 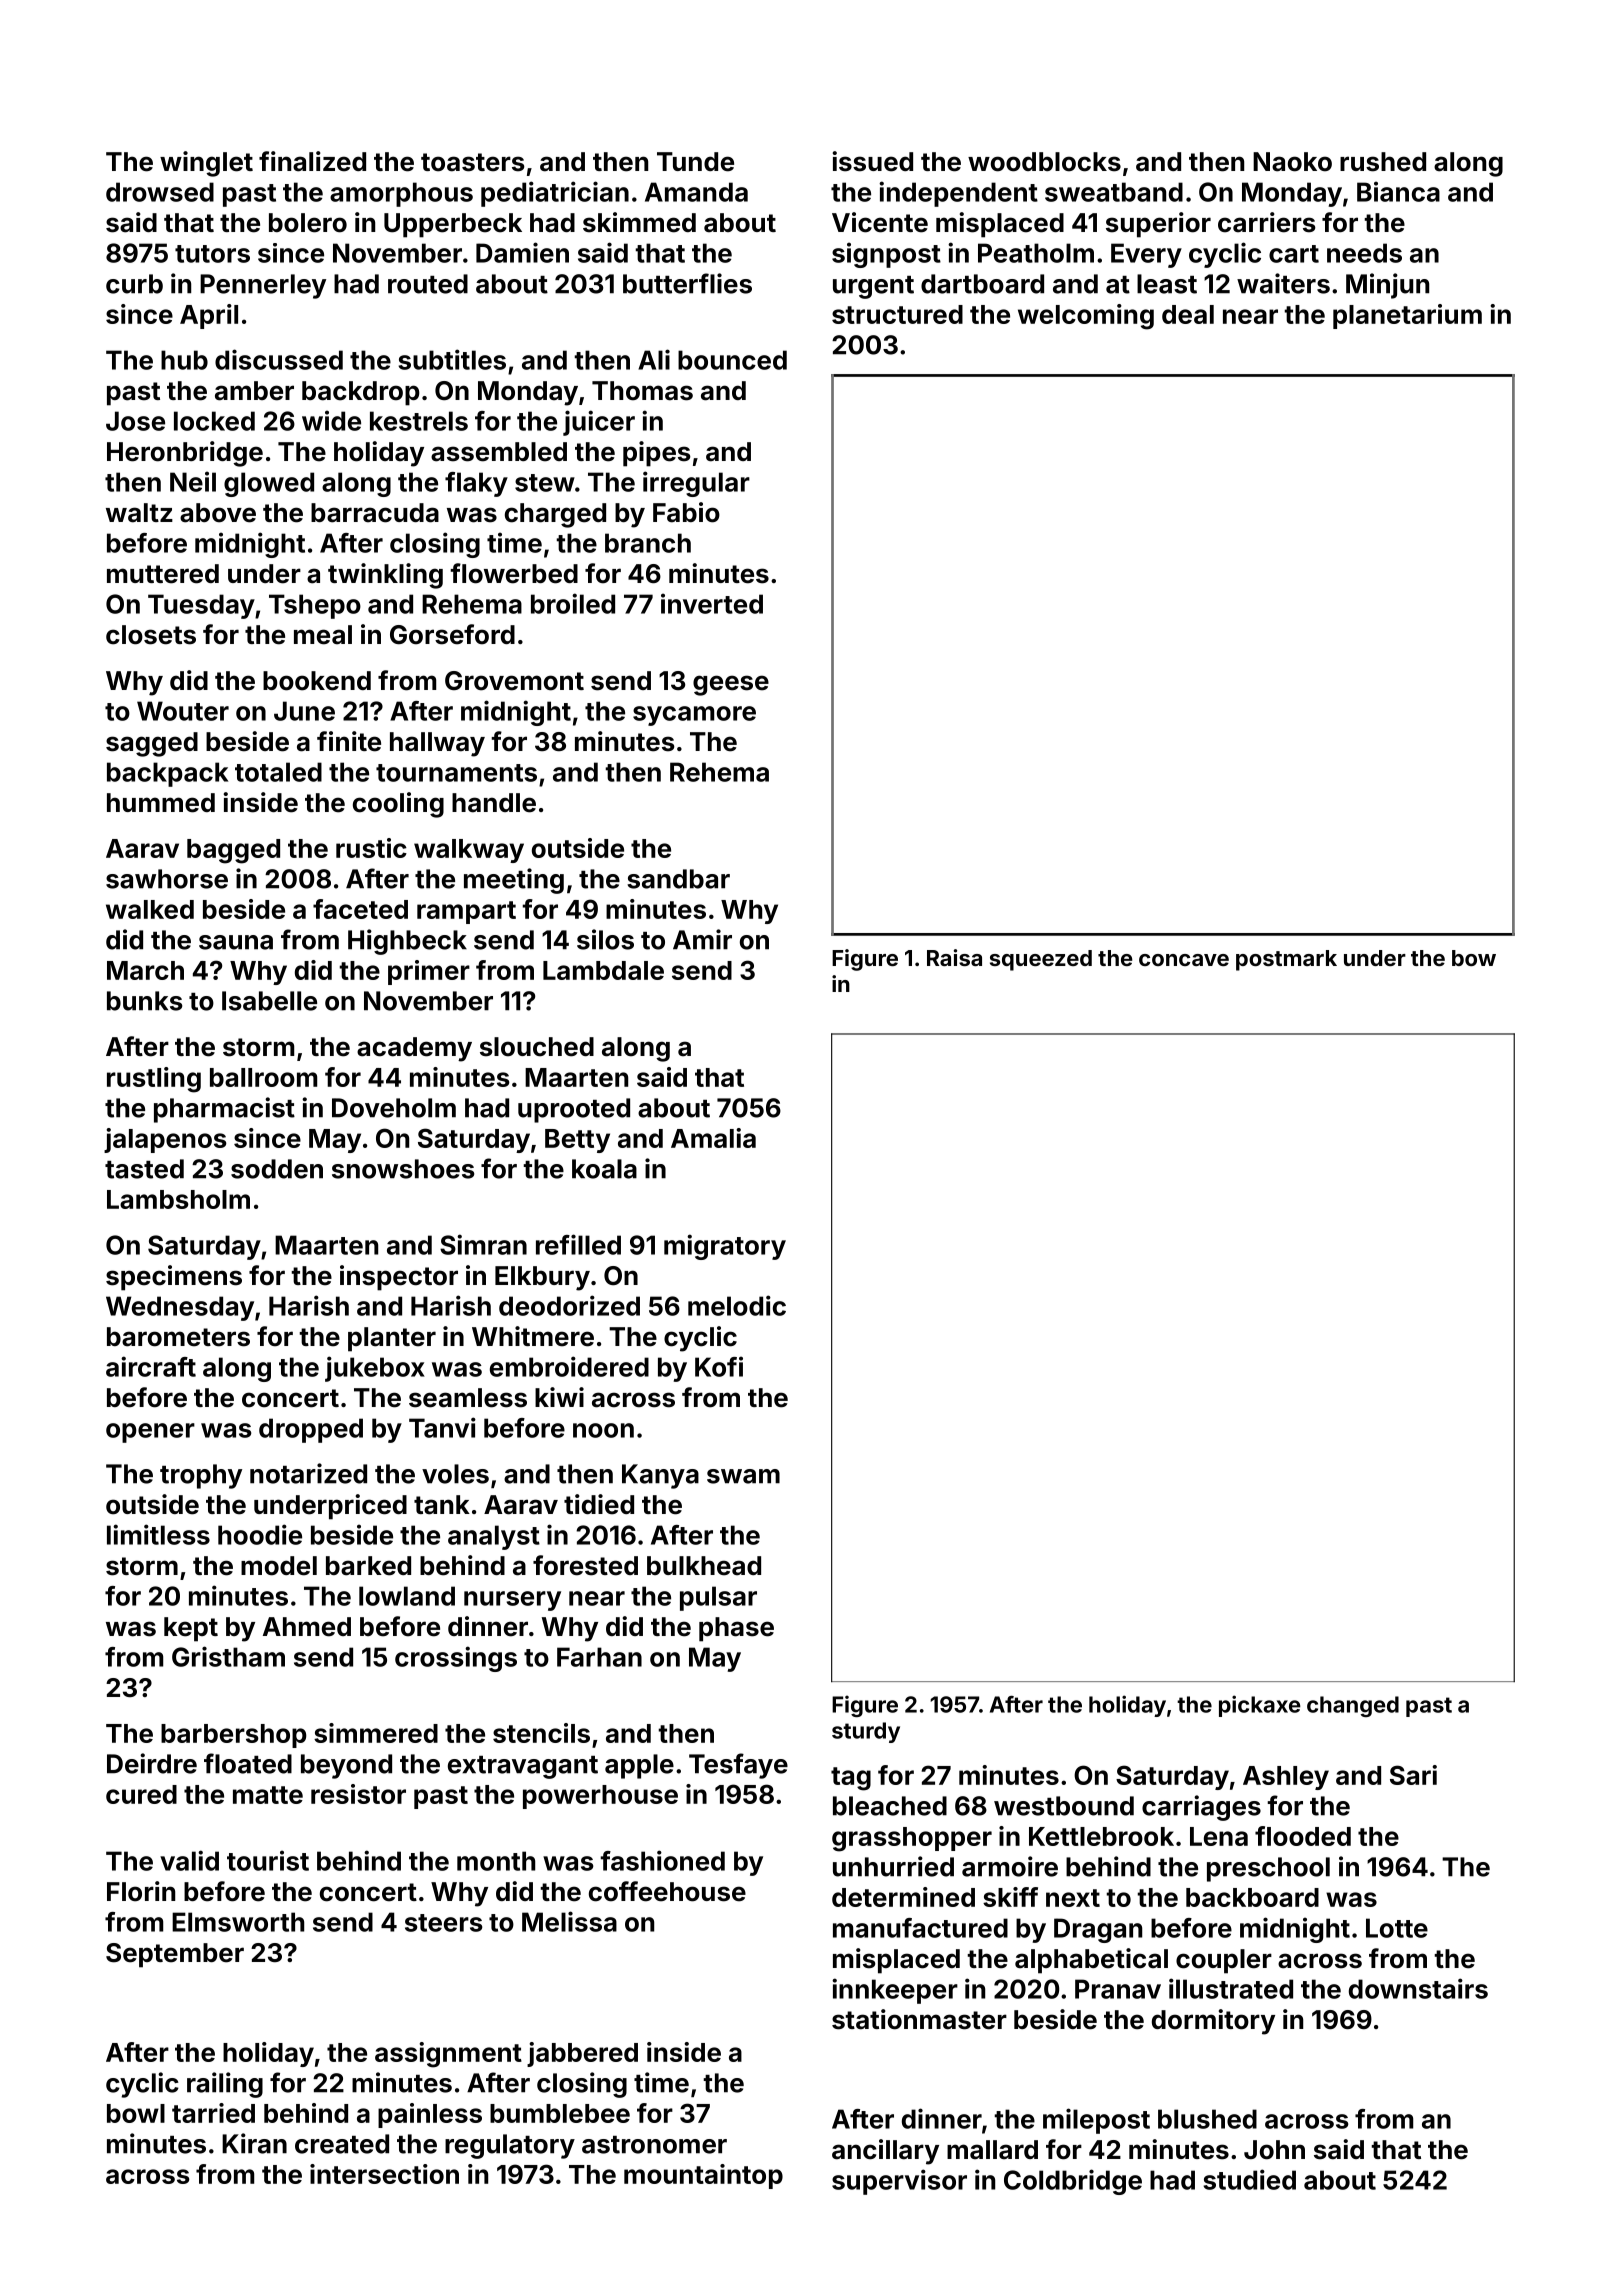 I want to click on curb, so click(x=134, y=284).
